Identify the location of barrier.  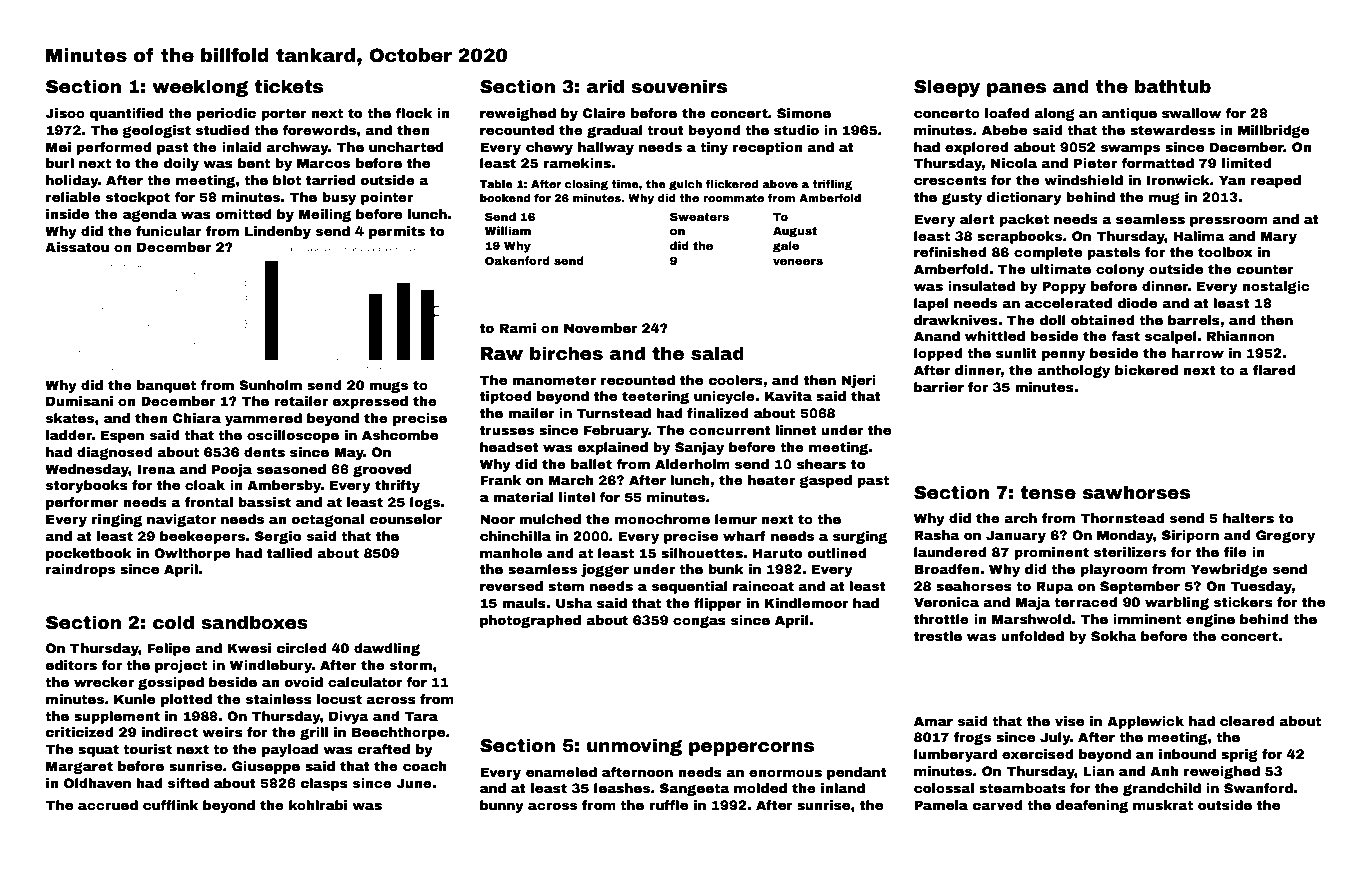
(939, 387).
